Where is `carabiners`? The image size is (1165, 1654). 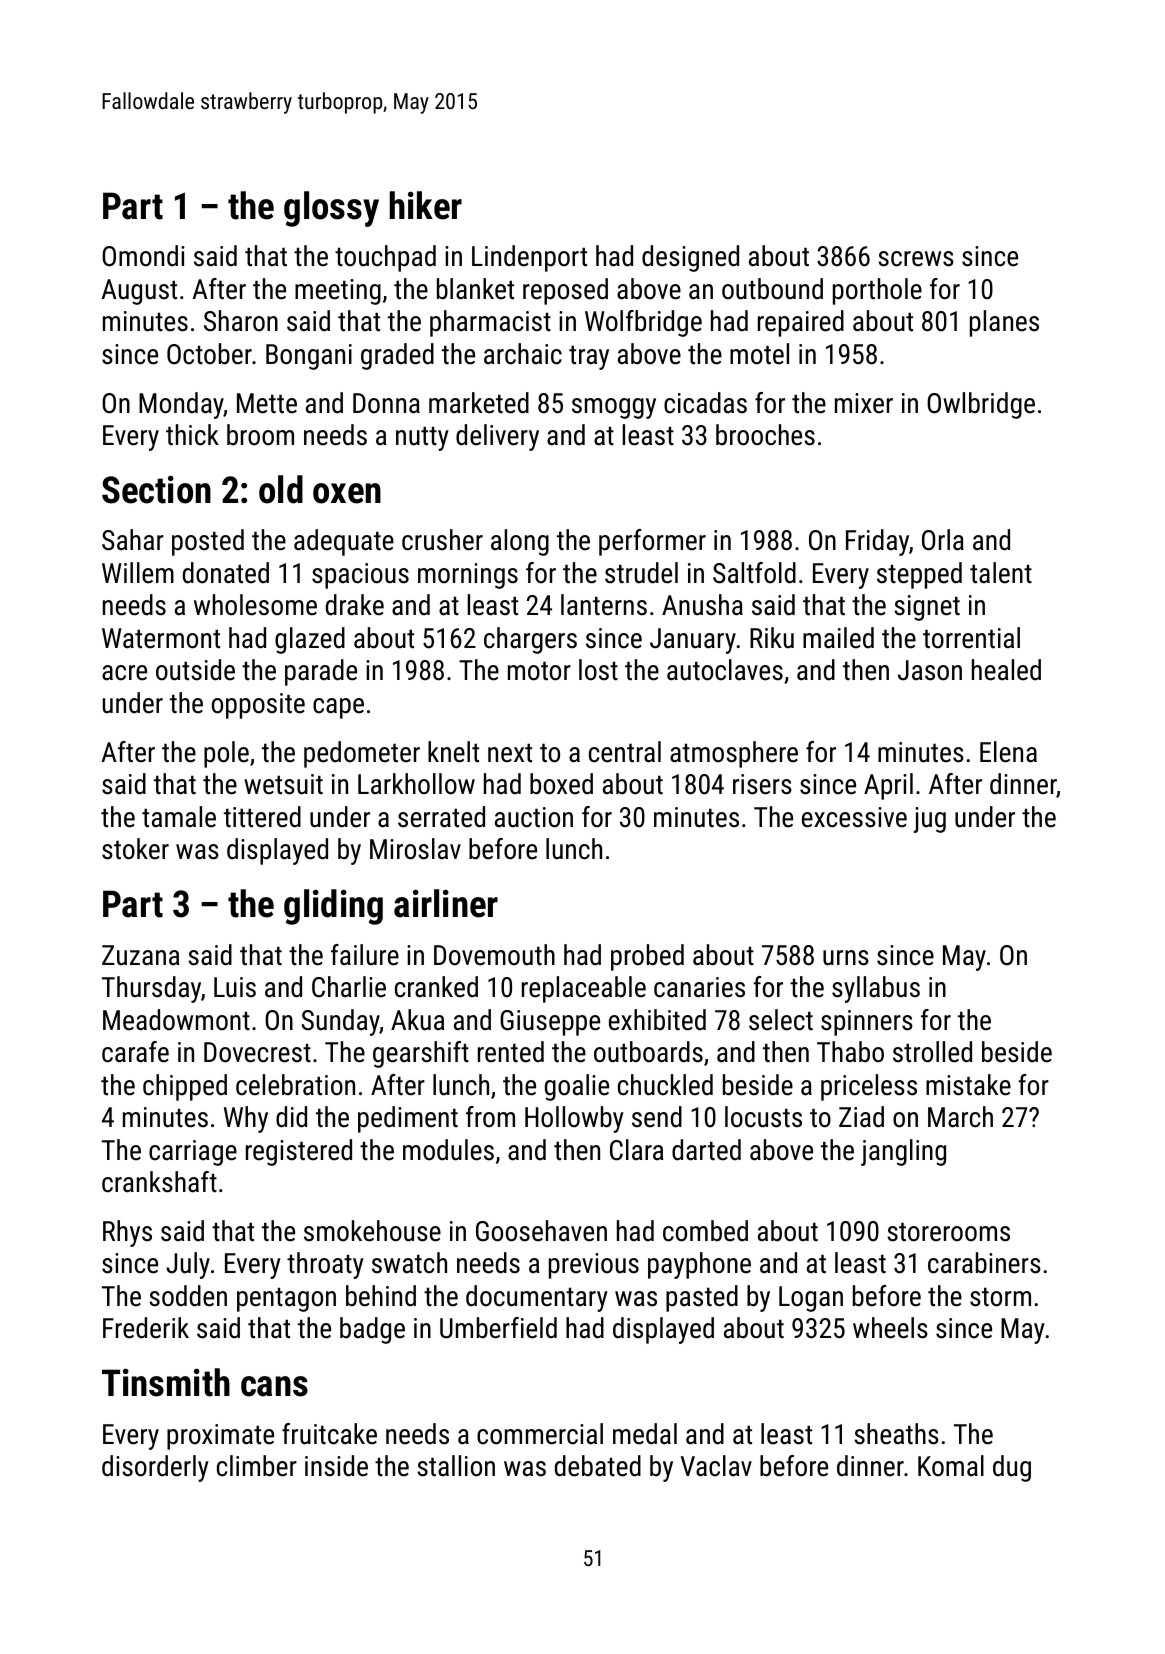 carabiners is located at coordinates (984, 1263).
